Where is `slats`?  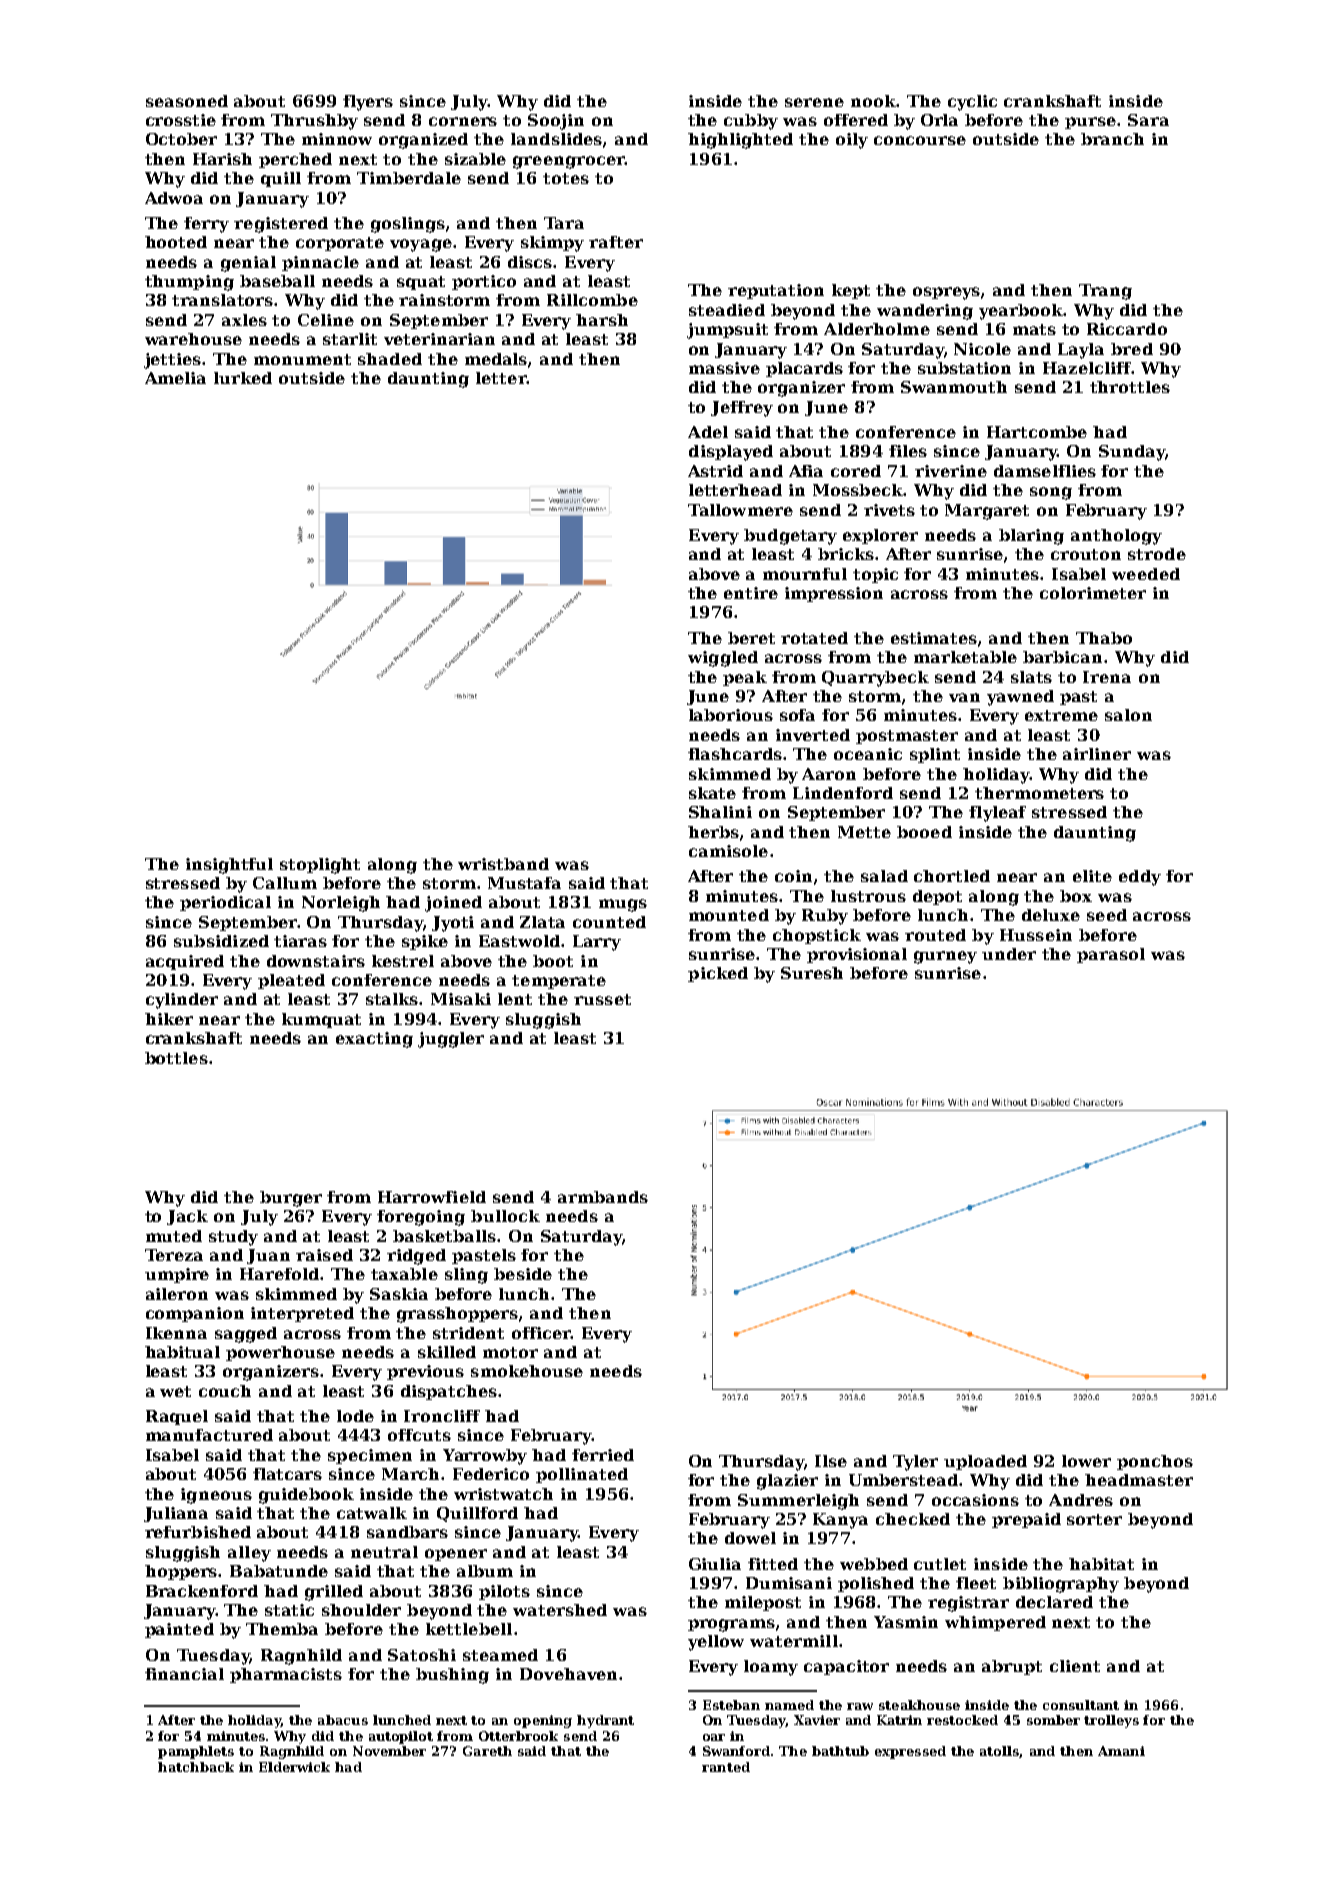
slats is located at coordinates (1031, 677).
